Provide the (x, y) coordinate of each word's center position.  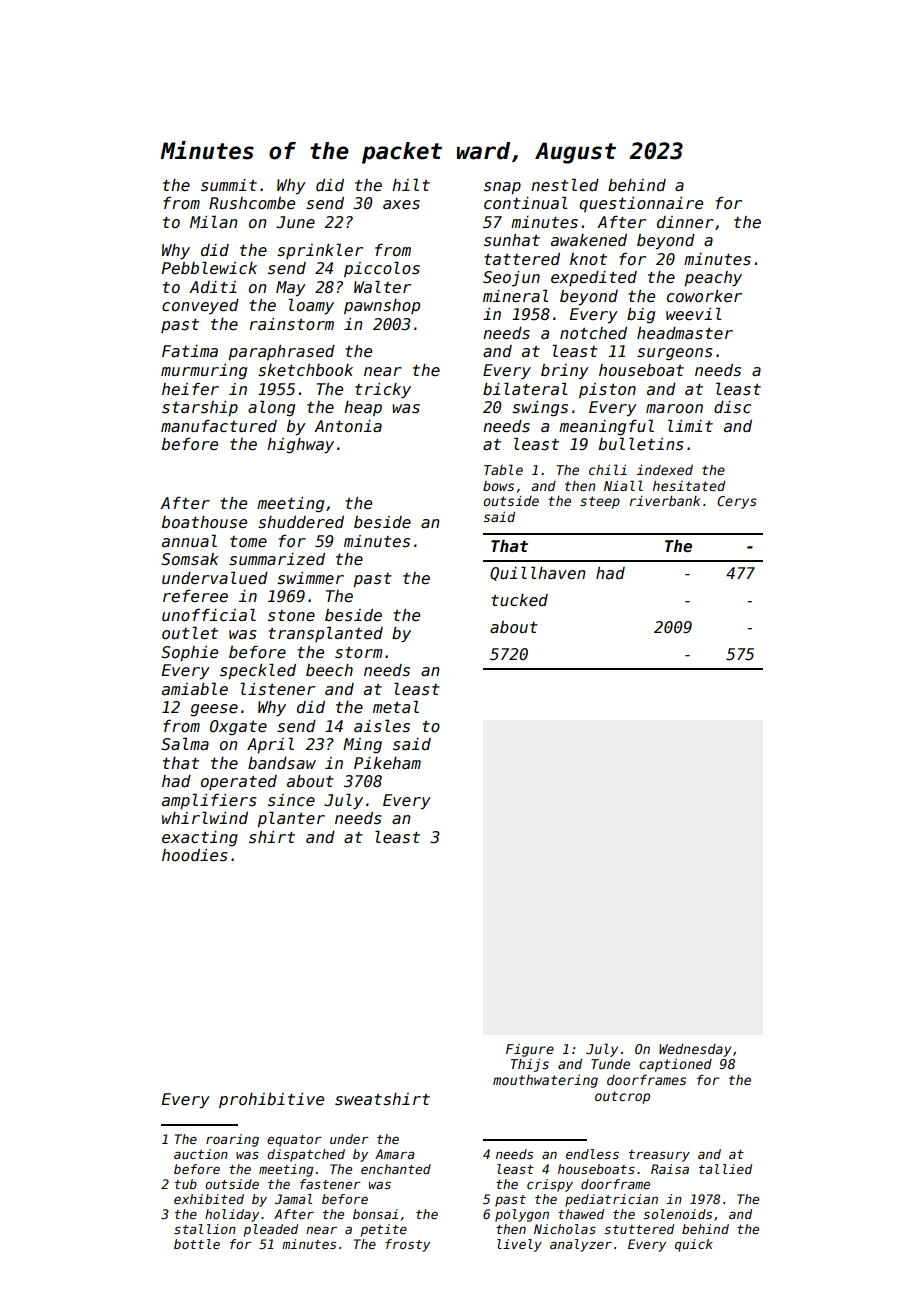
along (271, 408)
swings (540, 409)
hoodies (195, 855)
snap (502, 188)
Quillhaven (538, 573)
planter (291, 819)
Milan (214, 221)
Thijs (530, 1065)
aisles (382, 726)
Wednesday (695, 1050)
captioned (675, 1065)
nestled (565, 184)
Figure (530, 1050)
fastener (330, 1184)
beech (329, 670)
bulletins (641, 444)
